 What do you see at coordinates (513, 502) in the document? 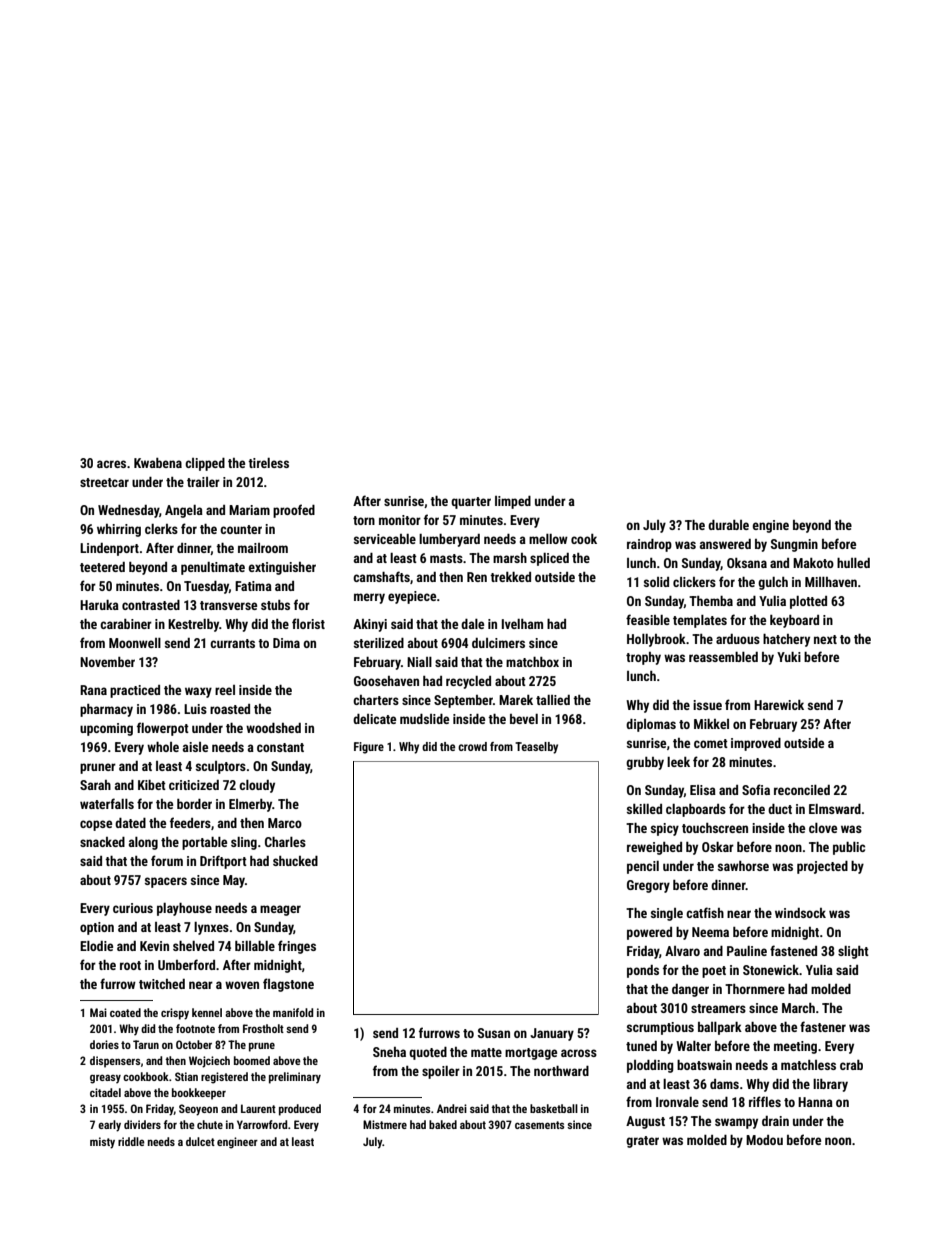
I see `limped` at bounding box center [513, 502].
